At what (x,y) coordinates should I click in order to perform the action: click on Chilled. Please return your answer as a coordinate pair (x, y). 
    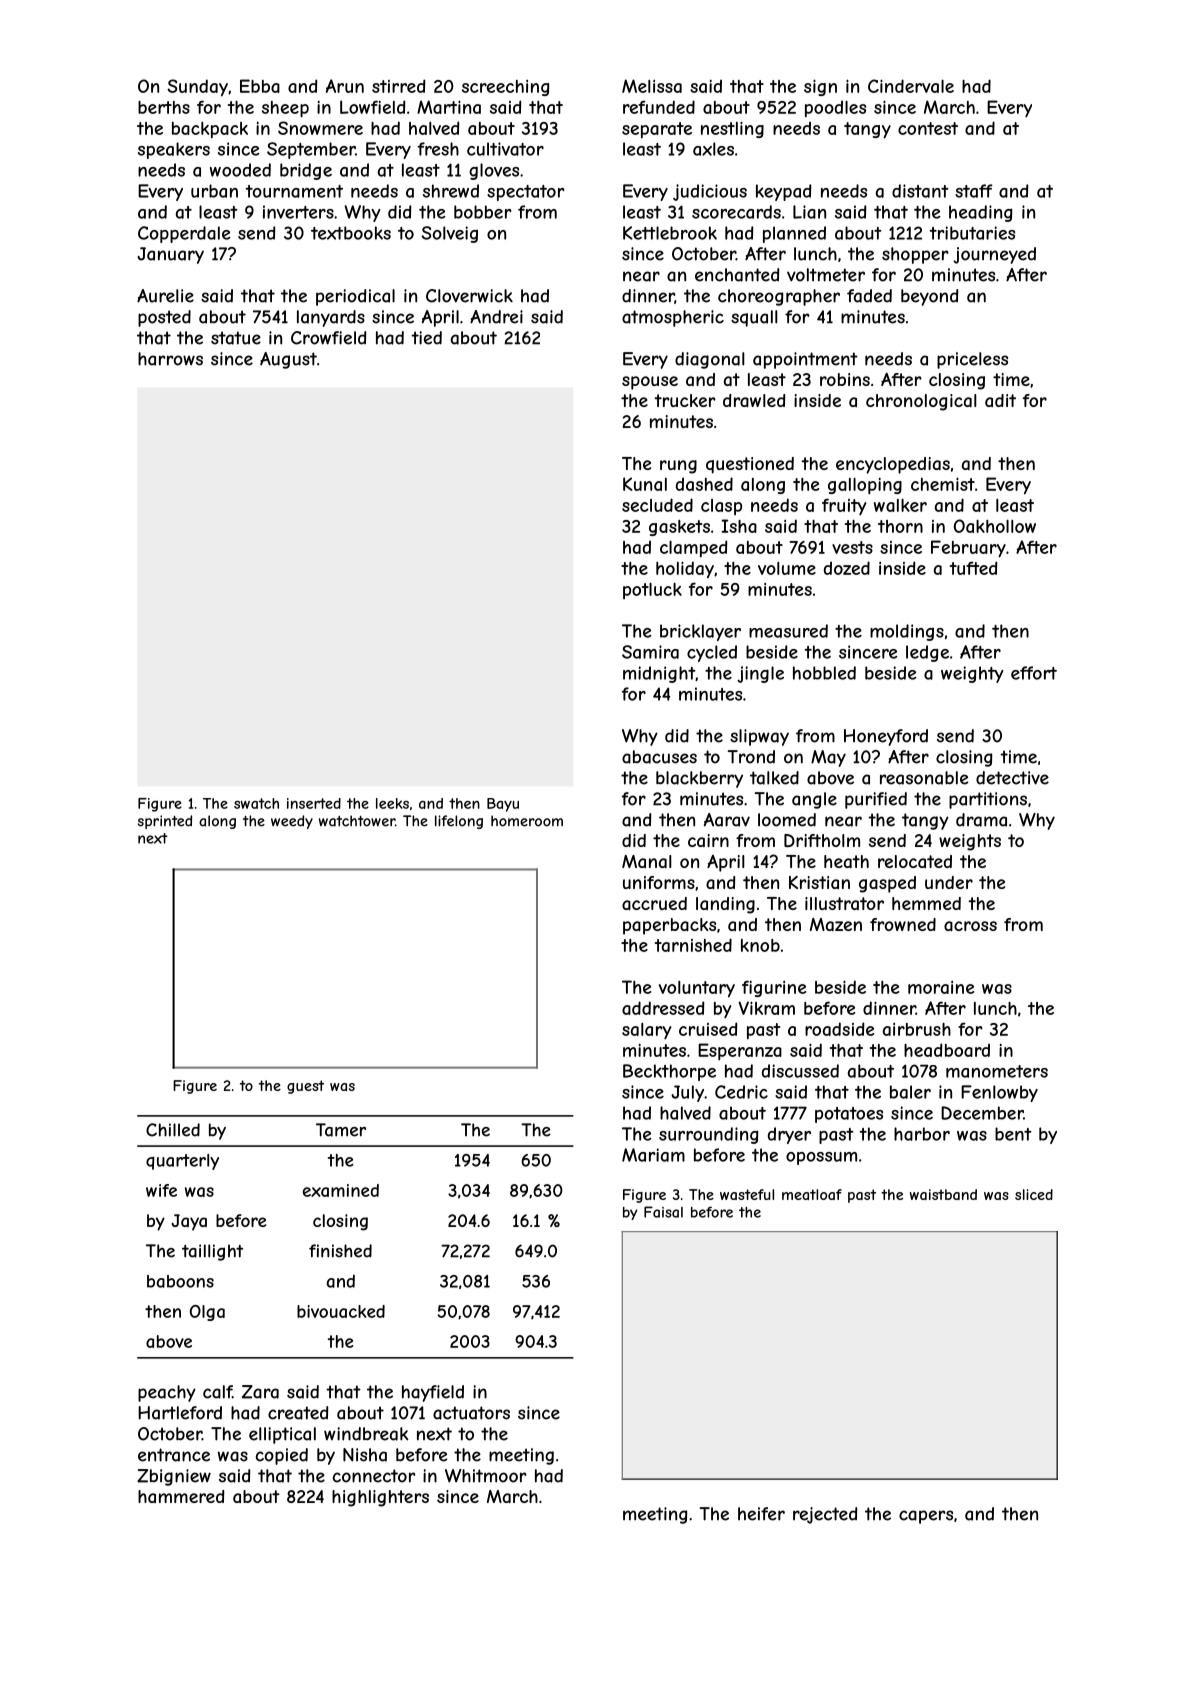
    Looking at the image, I should click on (173, 1130).
